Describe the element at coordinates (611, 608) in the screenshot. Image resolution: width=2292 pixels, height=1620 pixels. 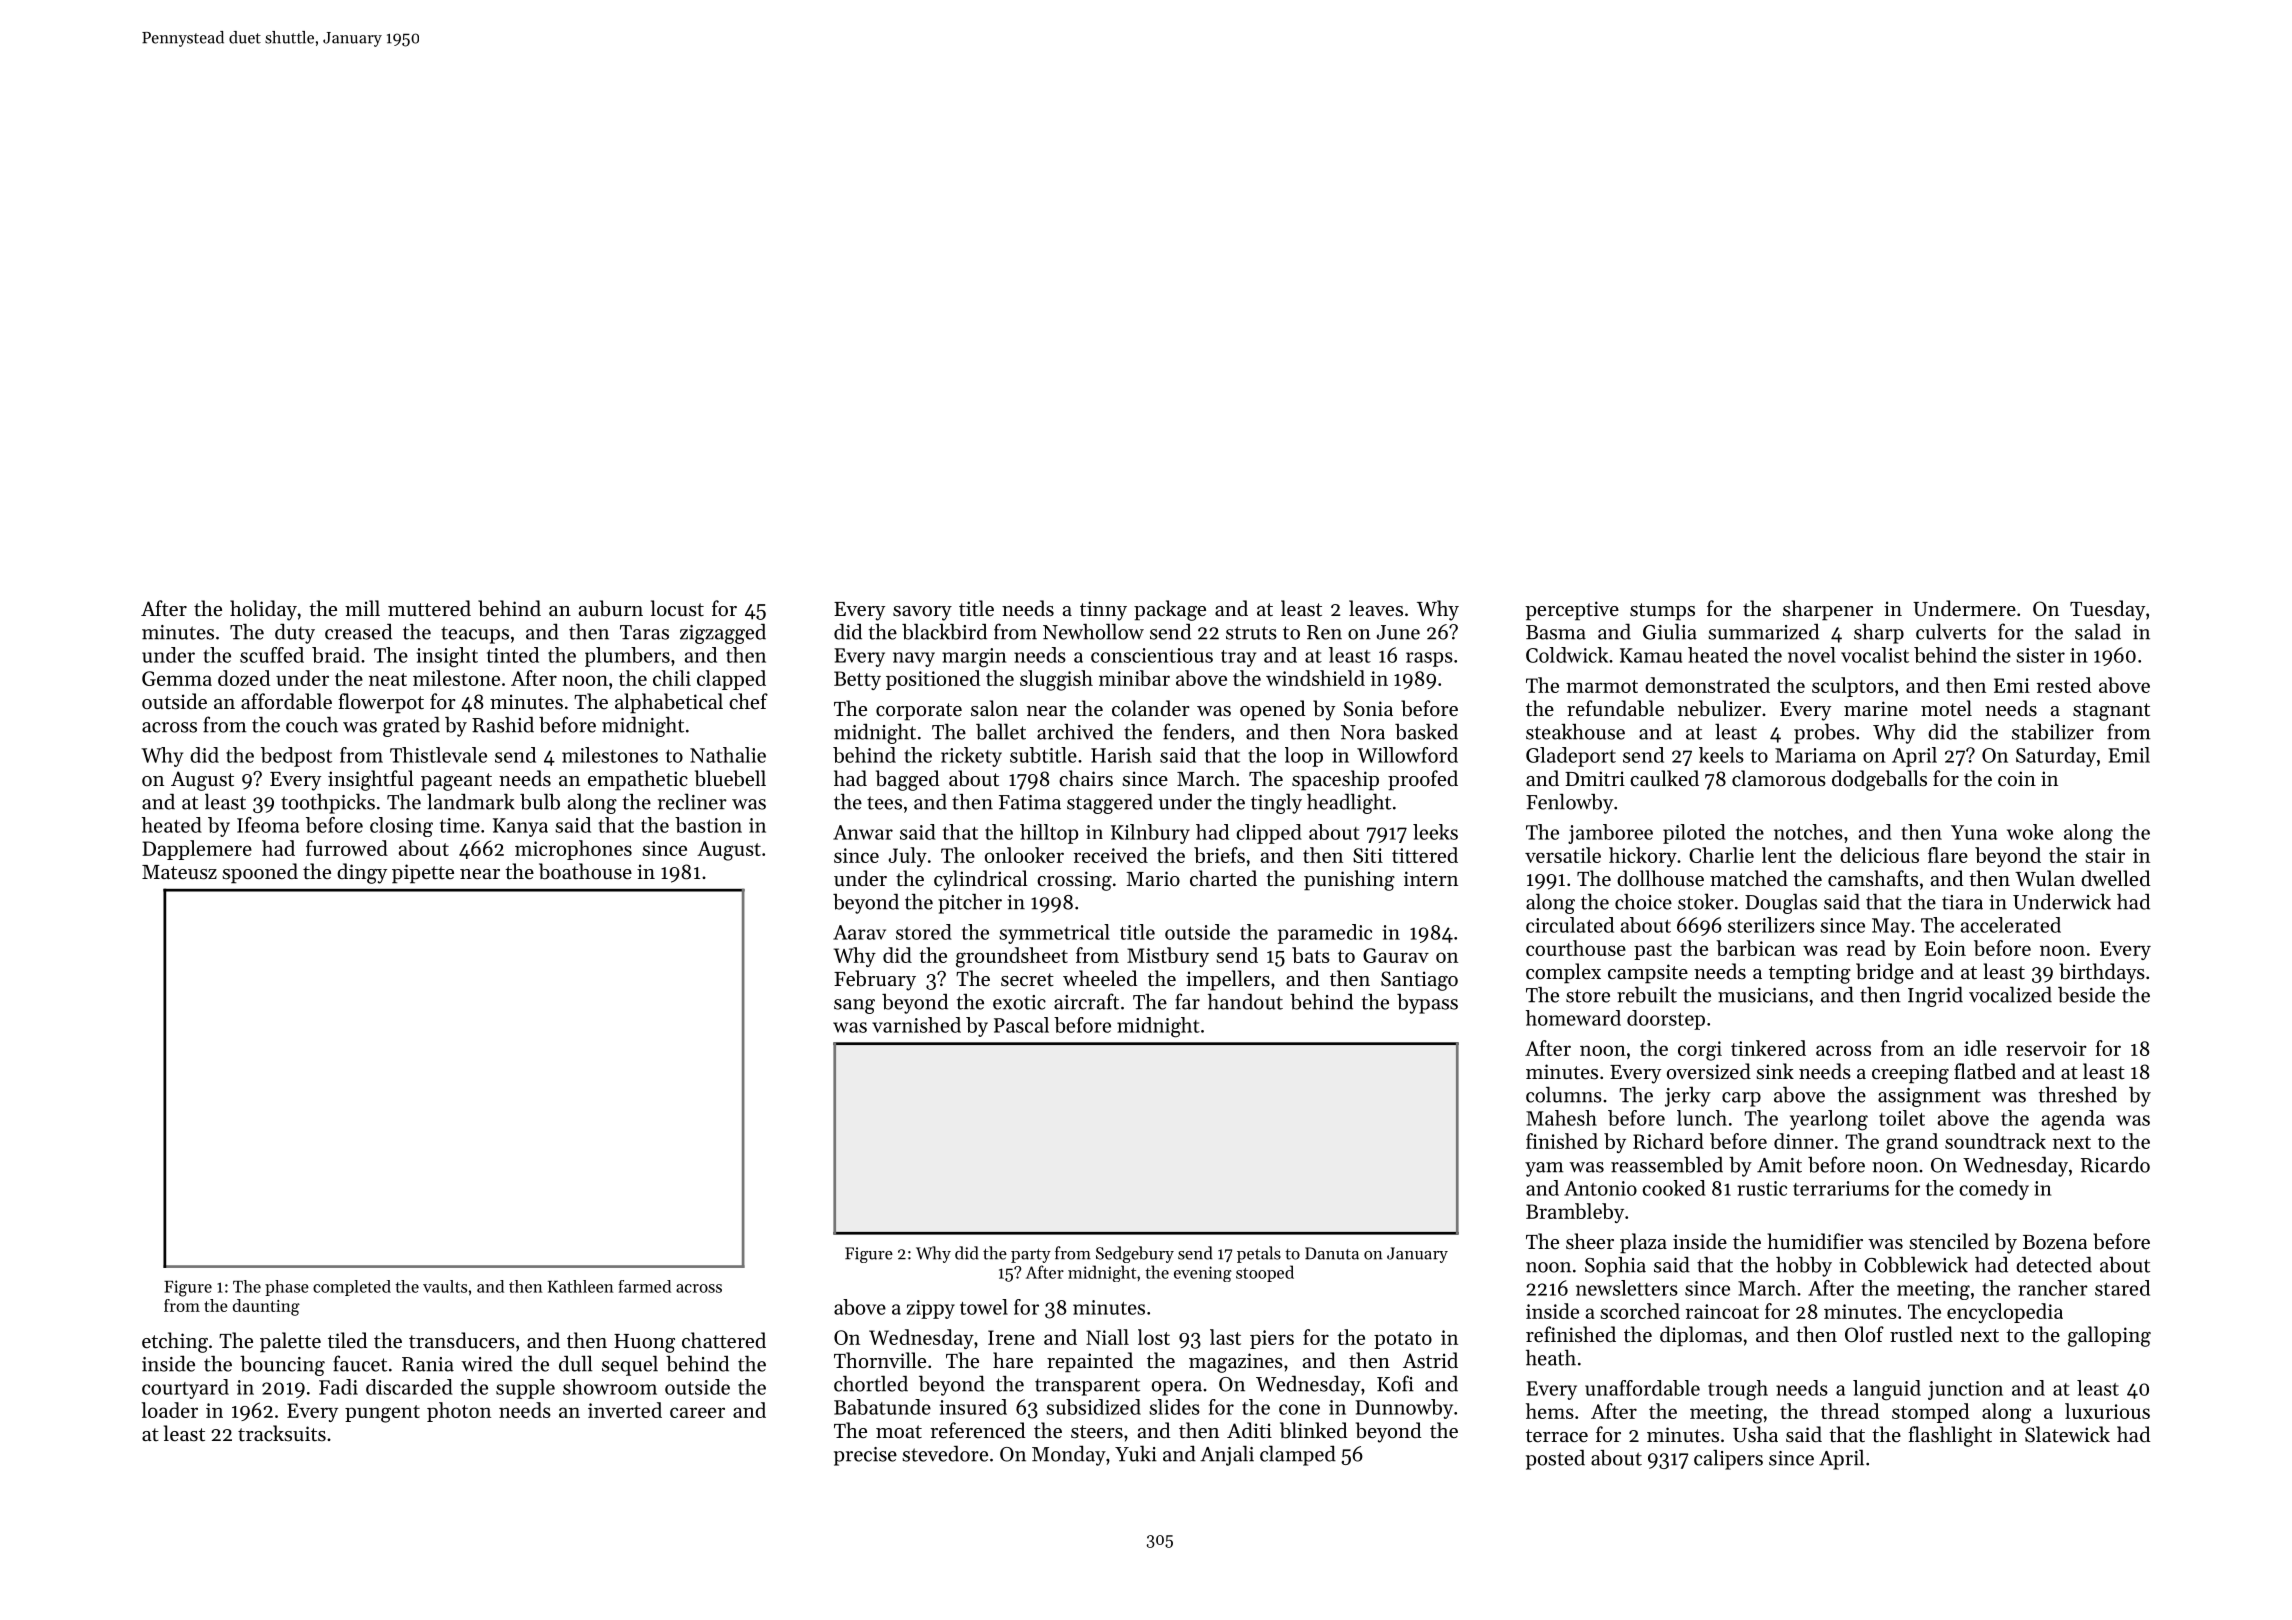
I see `auburn` at that location.
